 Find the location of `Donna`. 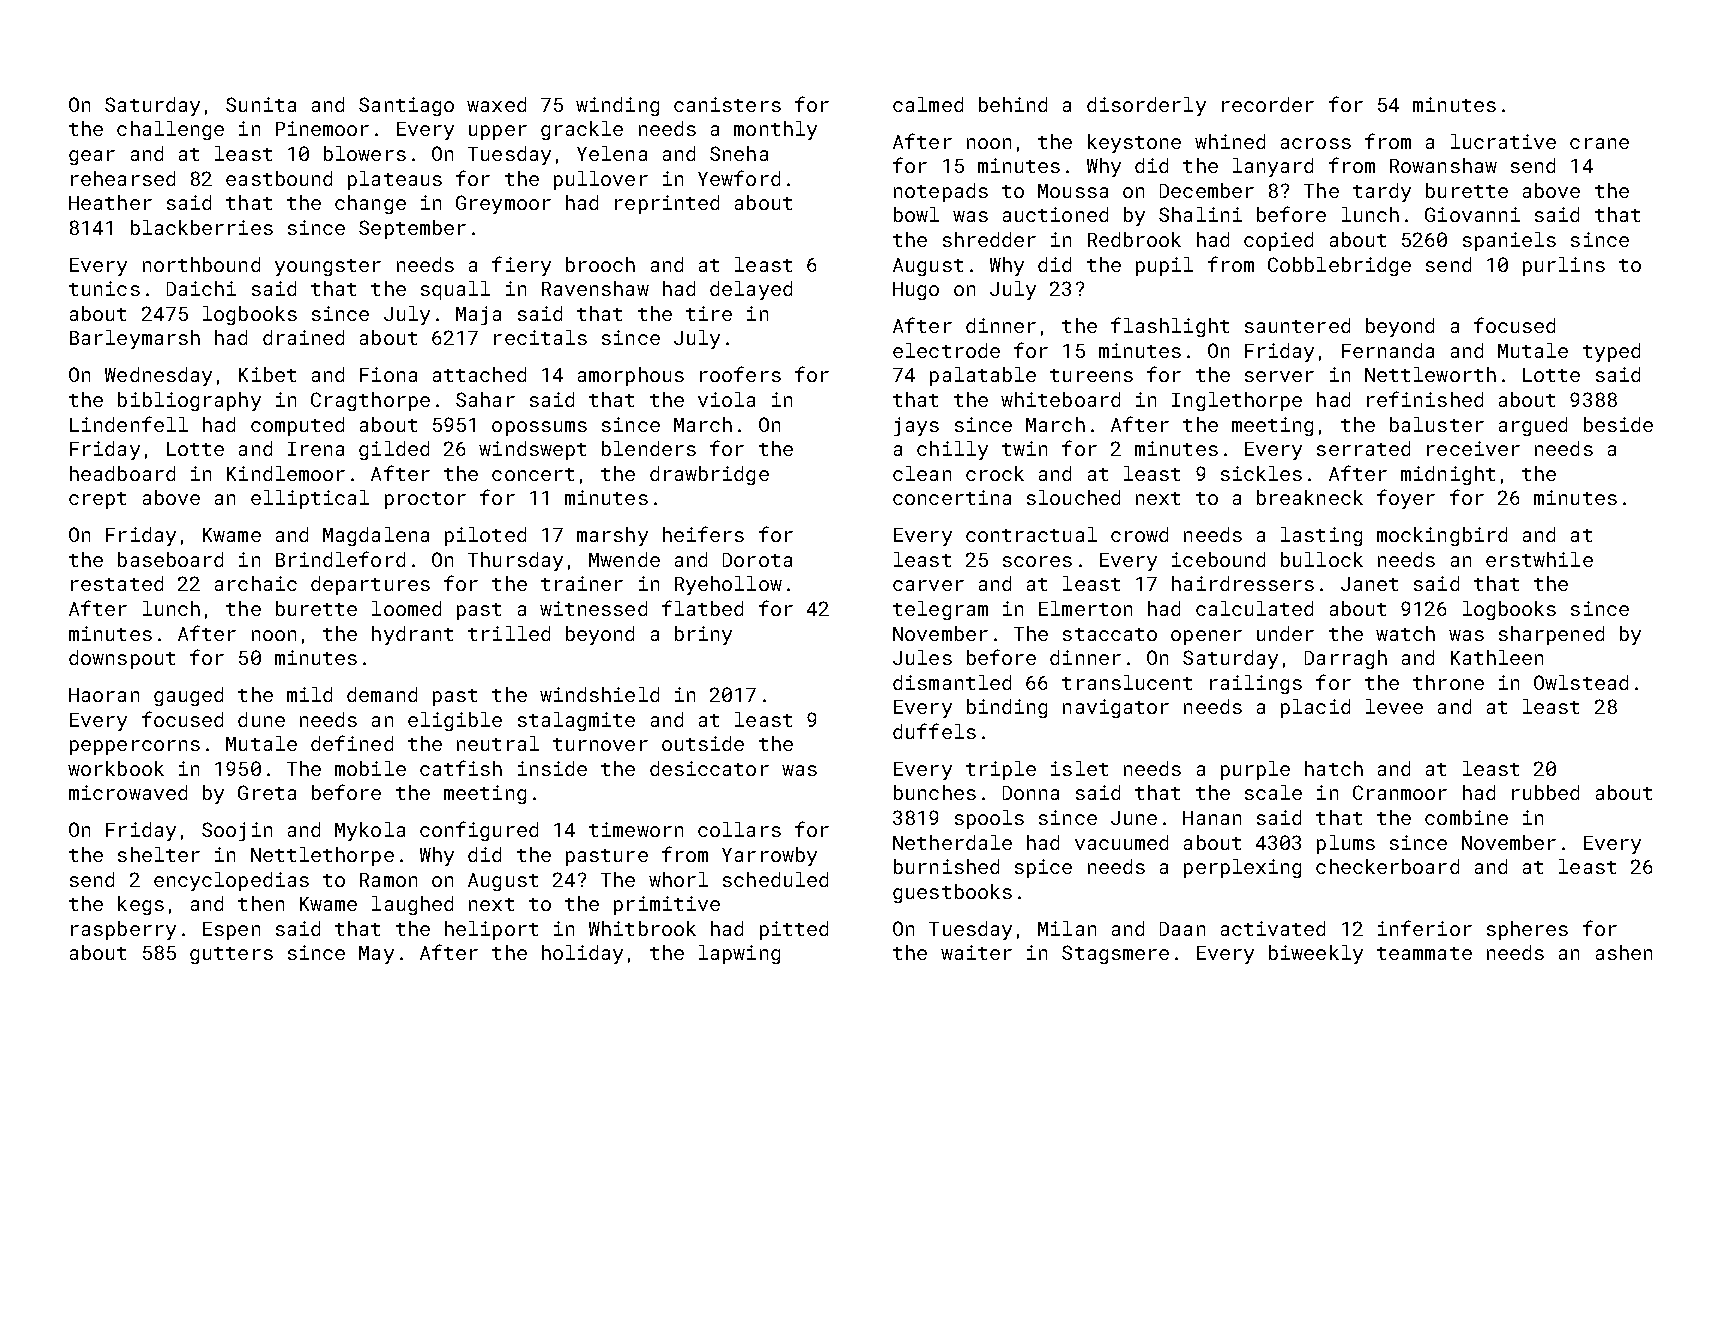

Donna is located at coordinates (1031, 793).
